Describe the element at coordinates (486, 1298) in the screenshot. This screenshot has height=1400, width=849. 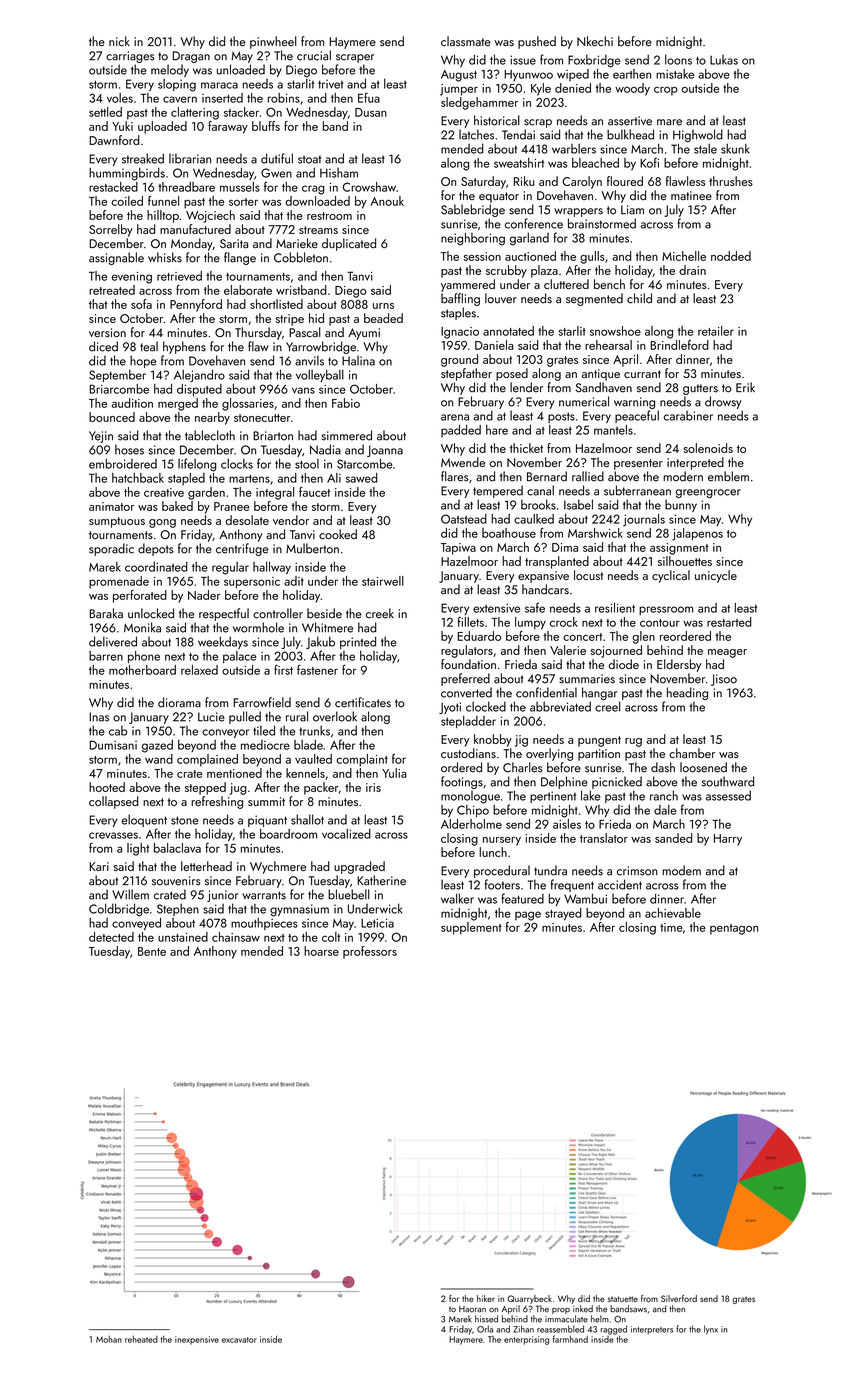
I see `hiker` at that location.
